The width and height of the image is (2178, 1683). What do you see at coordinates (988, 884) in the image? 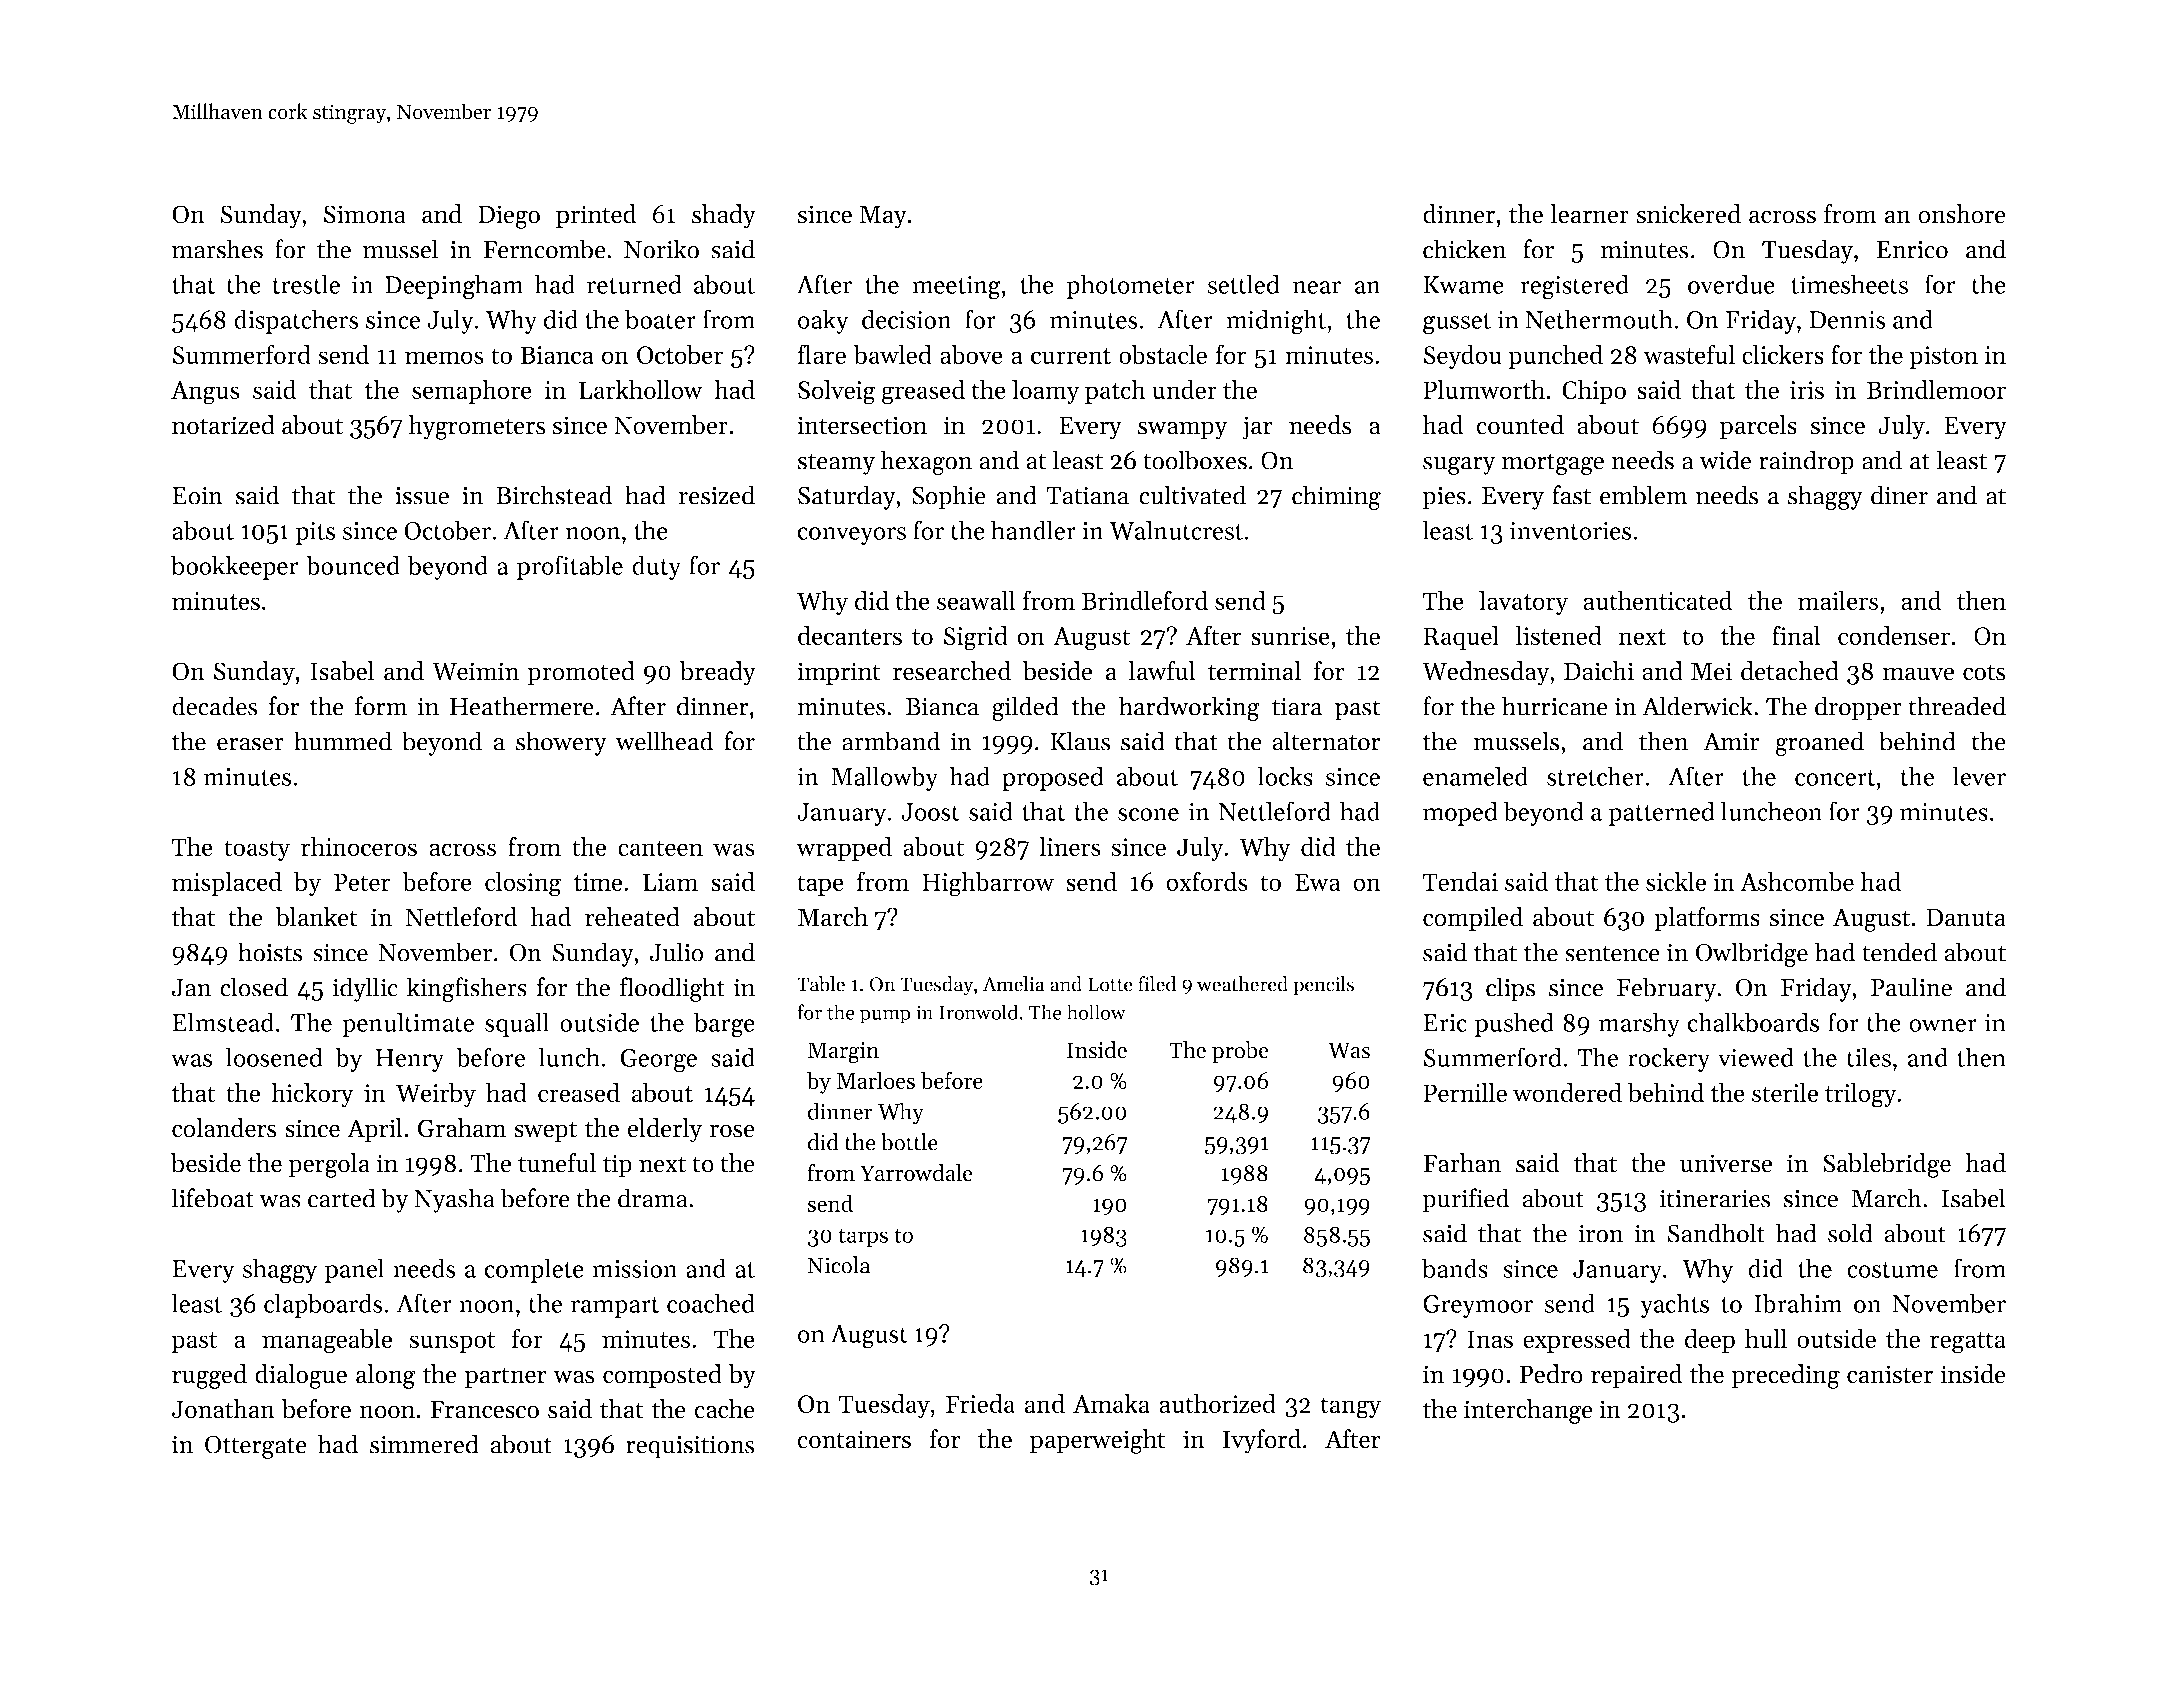
I see `Highbarrow` at bounding box center [988, 884].
